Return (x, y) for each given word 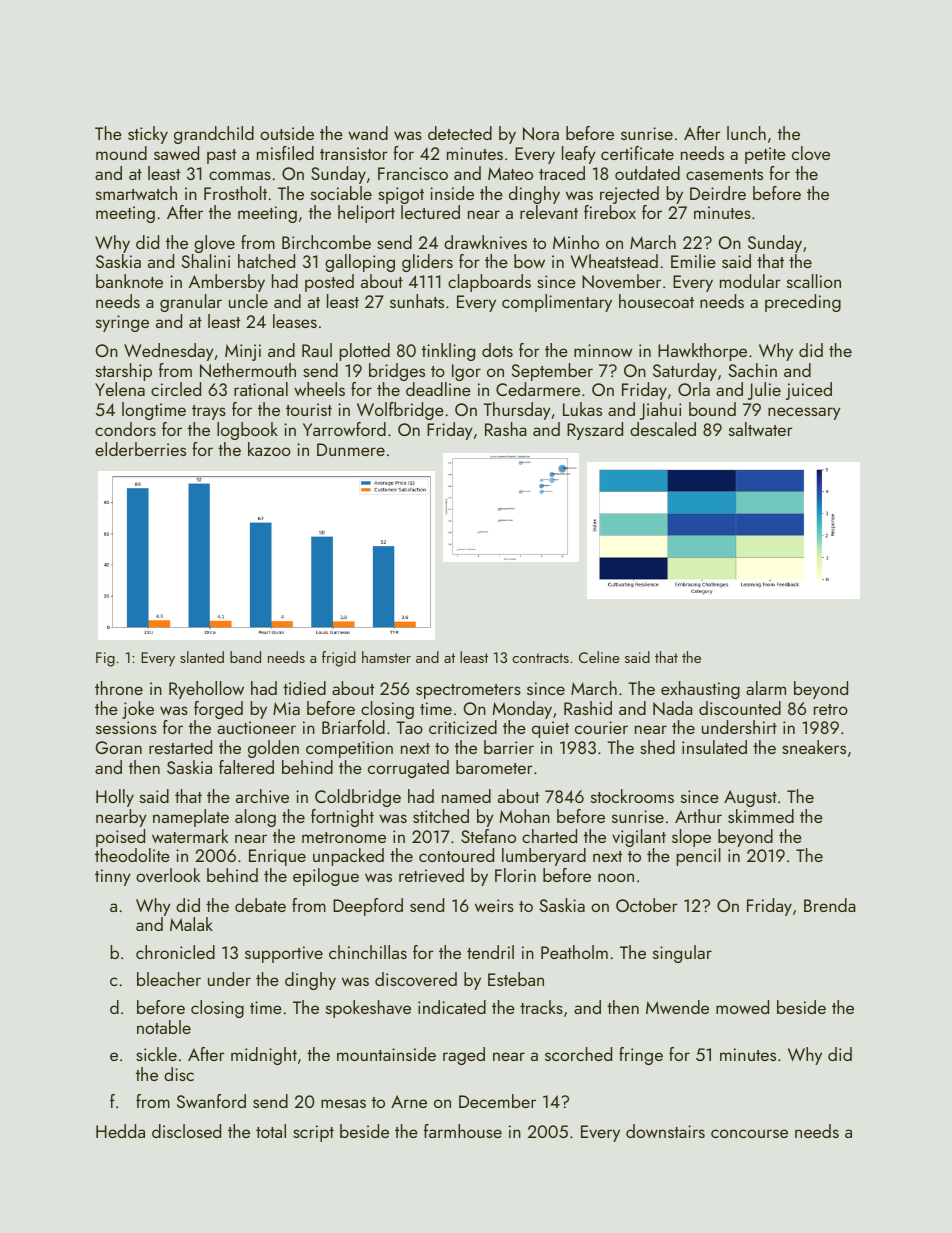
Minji (243, 352)
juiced (809, 391)
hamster (386, 657)
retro (831, 709)
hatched (266, 261)
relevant (549, 212)
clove (811, 153)
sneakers (814, 747)
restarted (180, 747)
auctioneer (256, 727)
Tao (409, 727)
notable (164, 1027)
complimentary (557, 303)
